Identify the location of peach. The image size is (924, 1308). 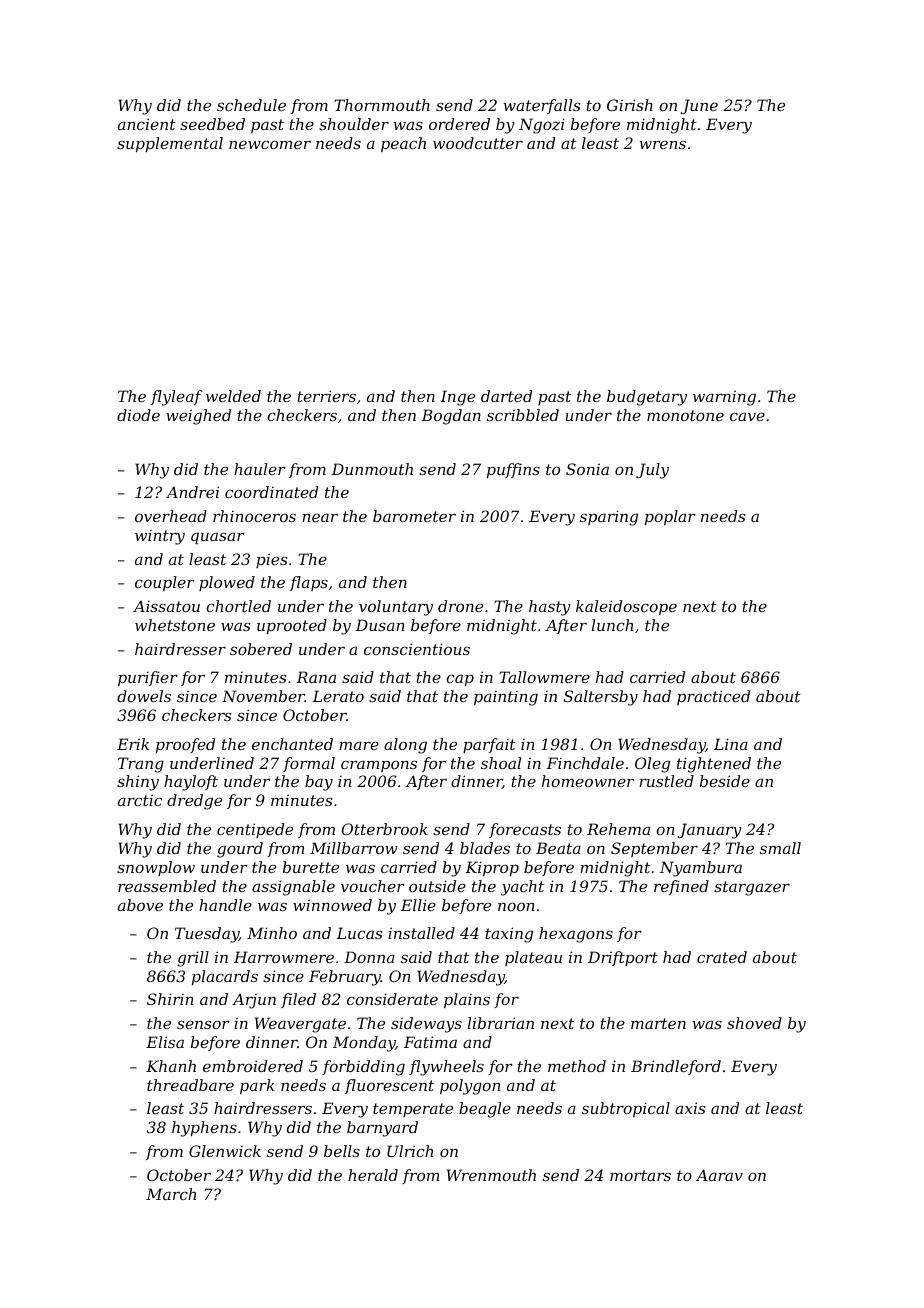
(403, 144).
